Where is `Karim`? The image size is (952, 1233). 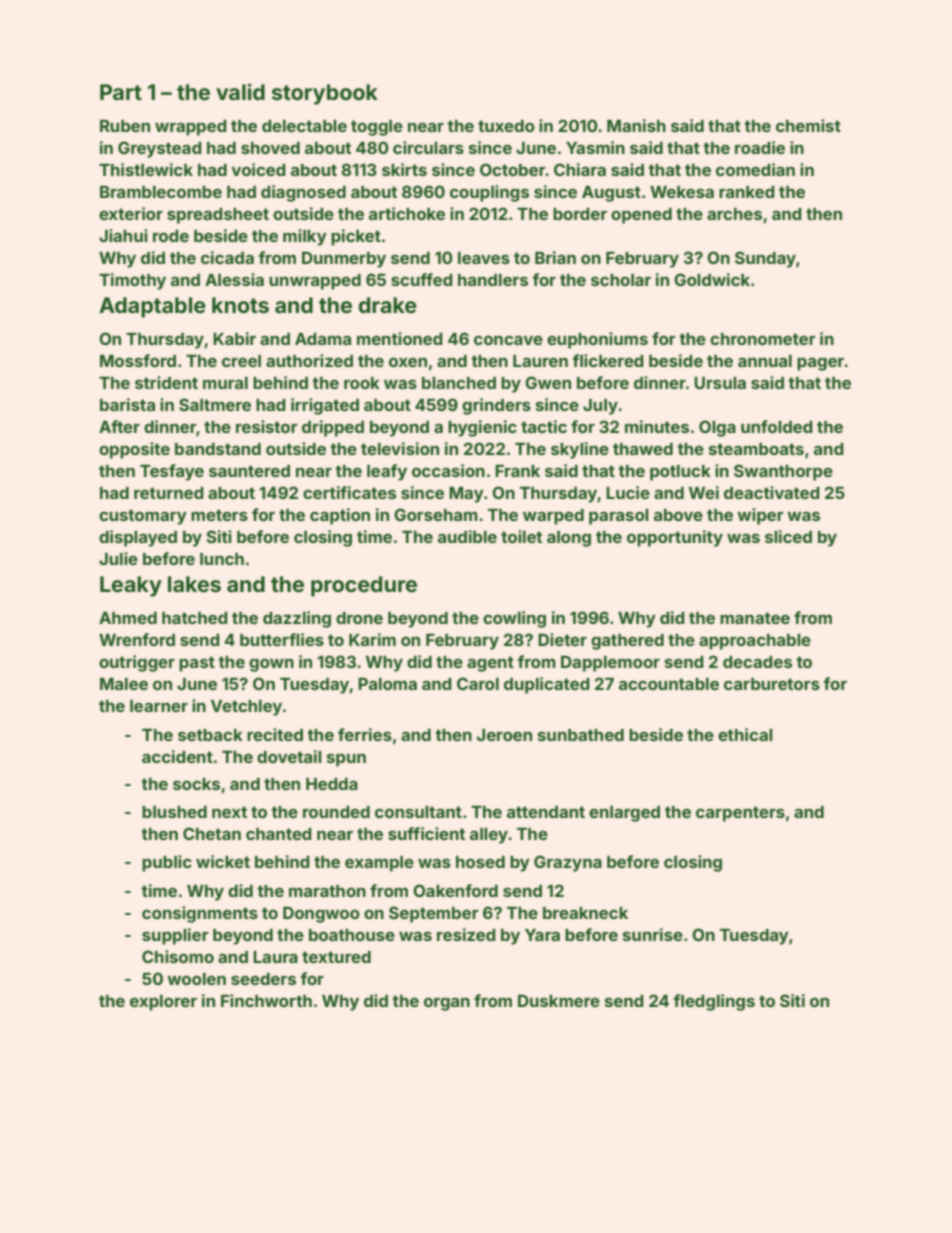
Karim is located at coordinates (372, 639).
